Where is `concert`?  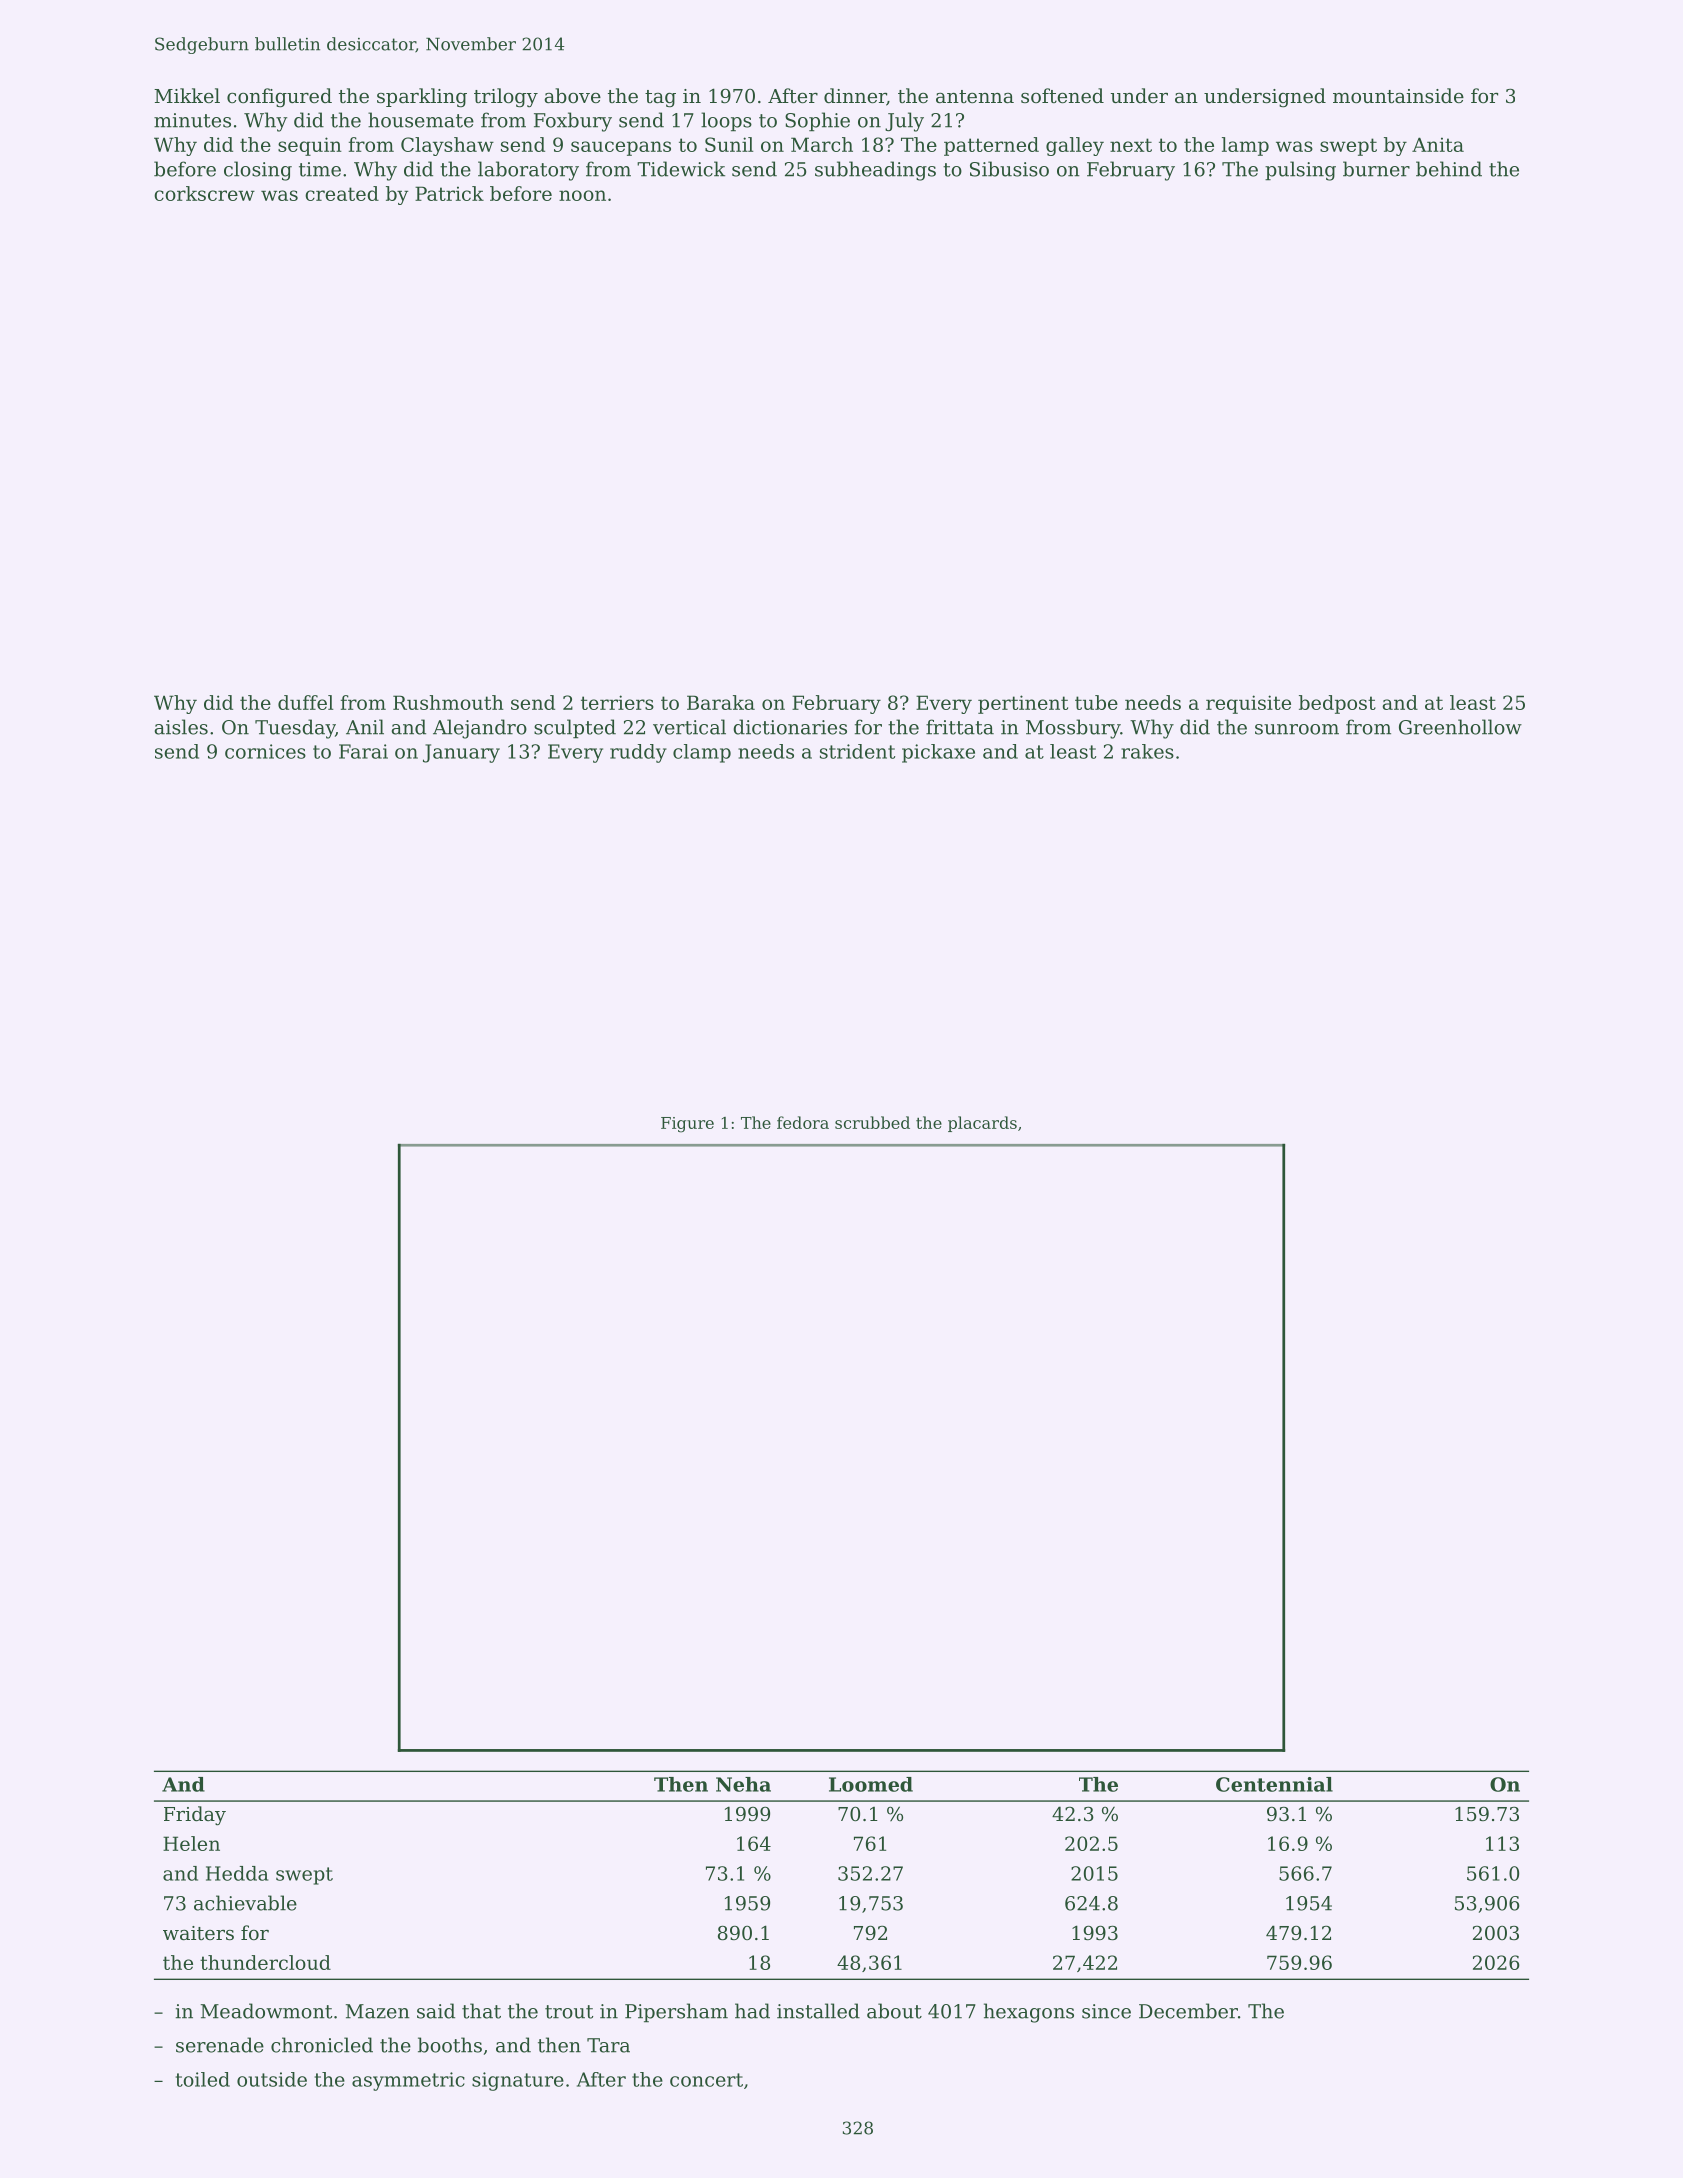
concert is located at coordinates (706, 2080).
